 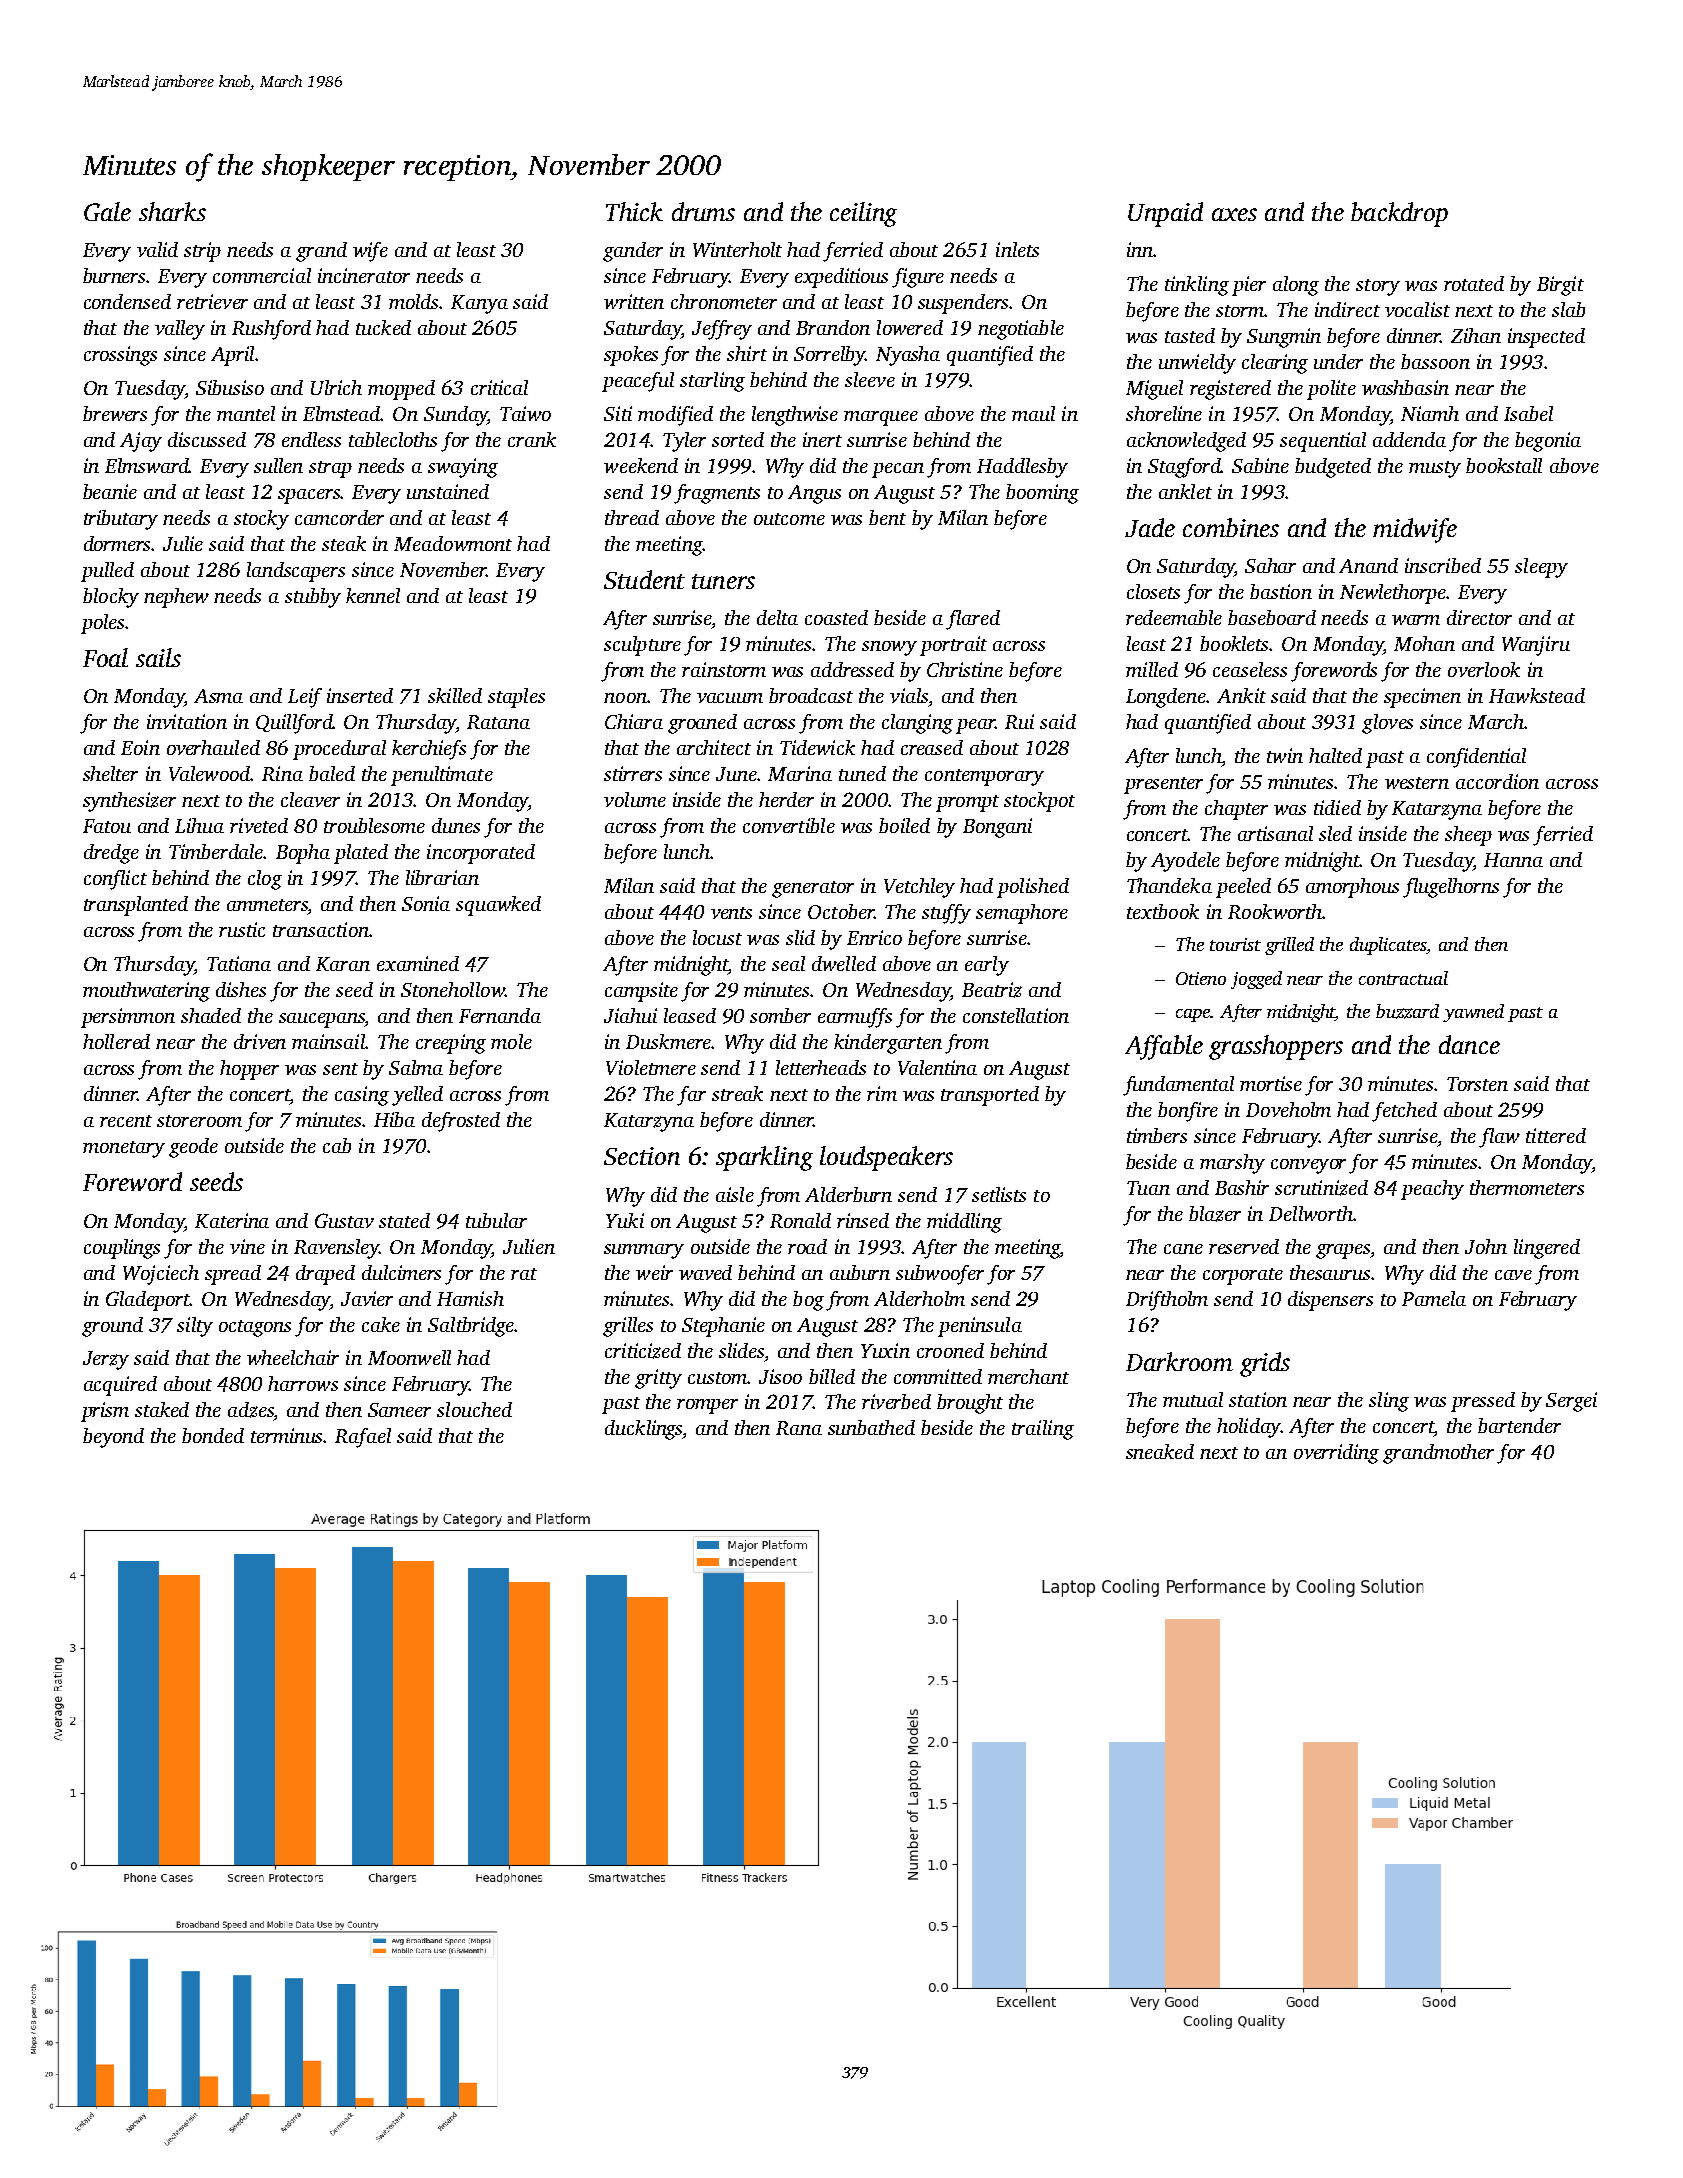 I want to click on noon, so click(x=625, y=698).
